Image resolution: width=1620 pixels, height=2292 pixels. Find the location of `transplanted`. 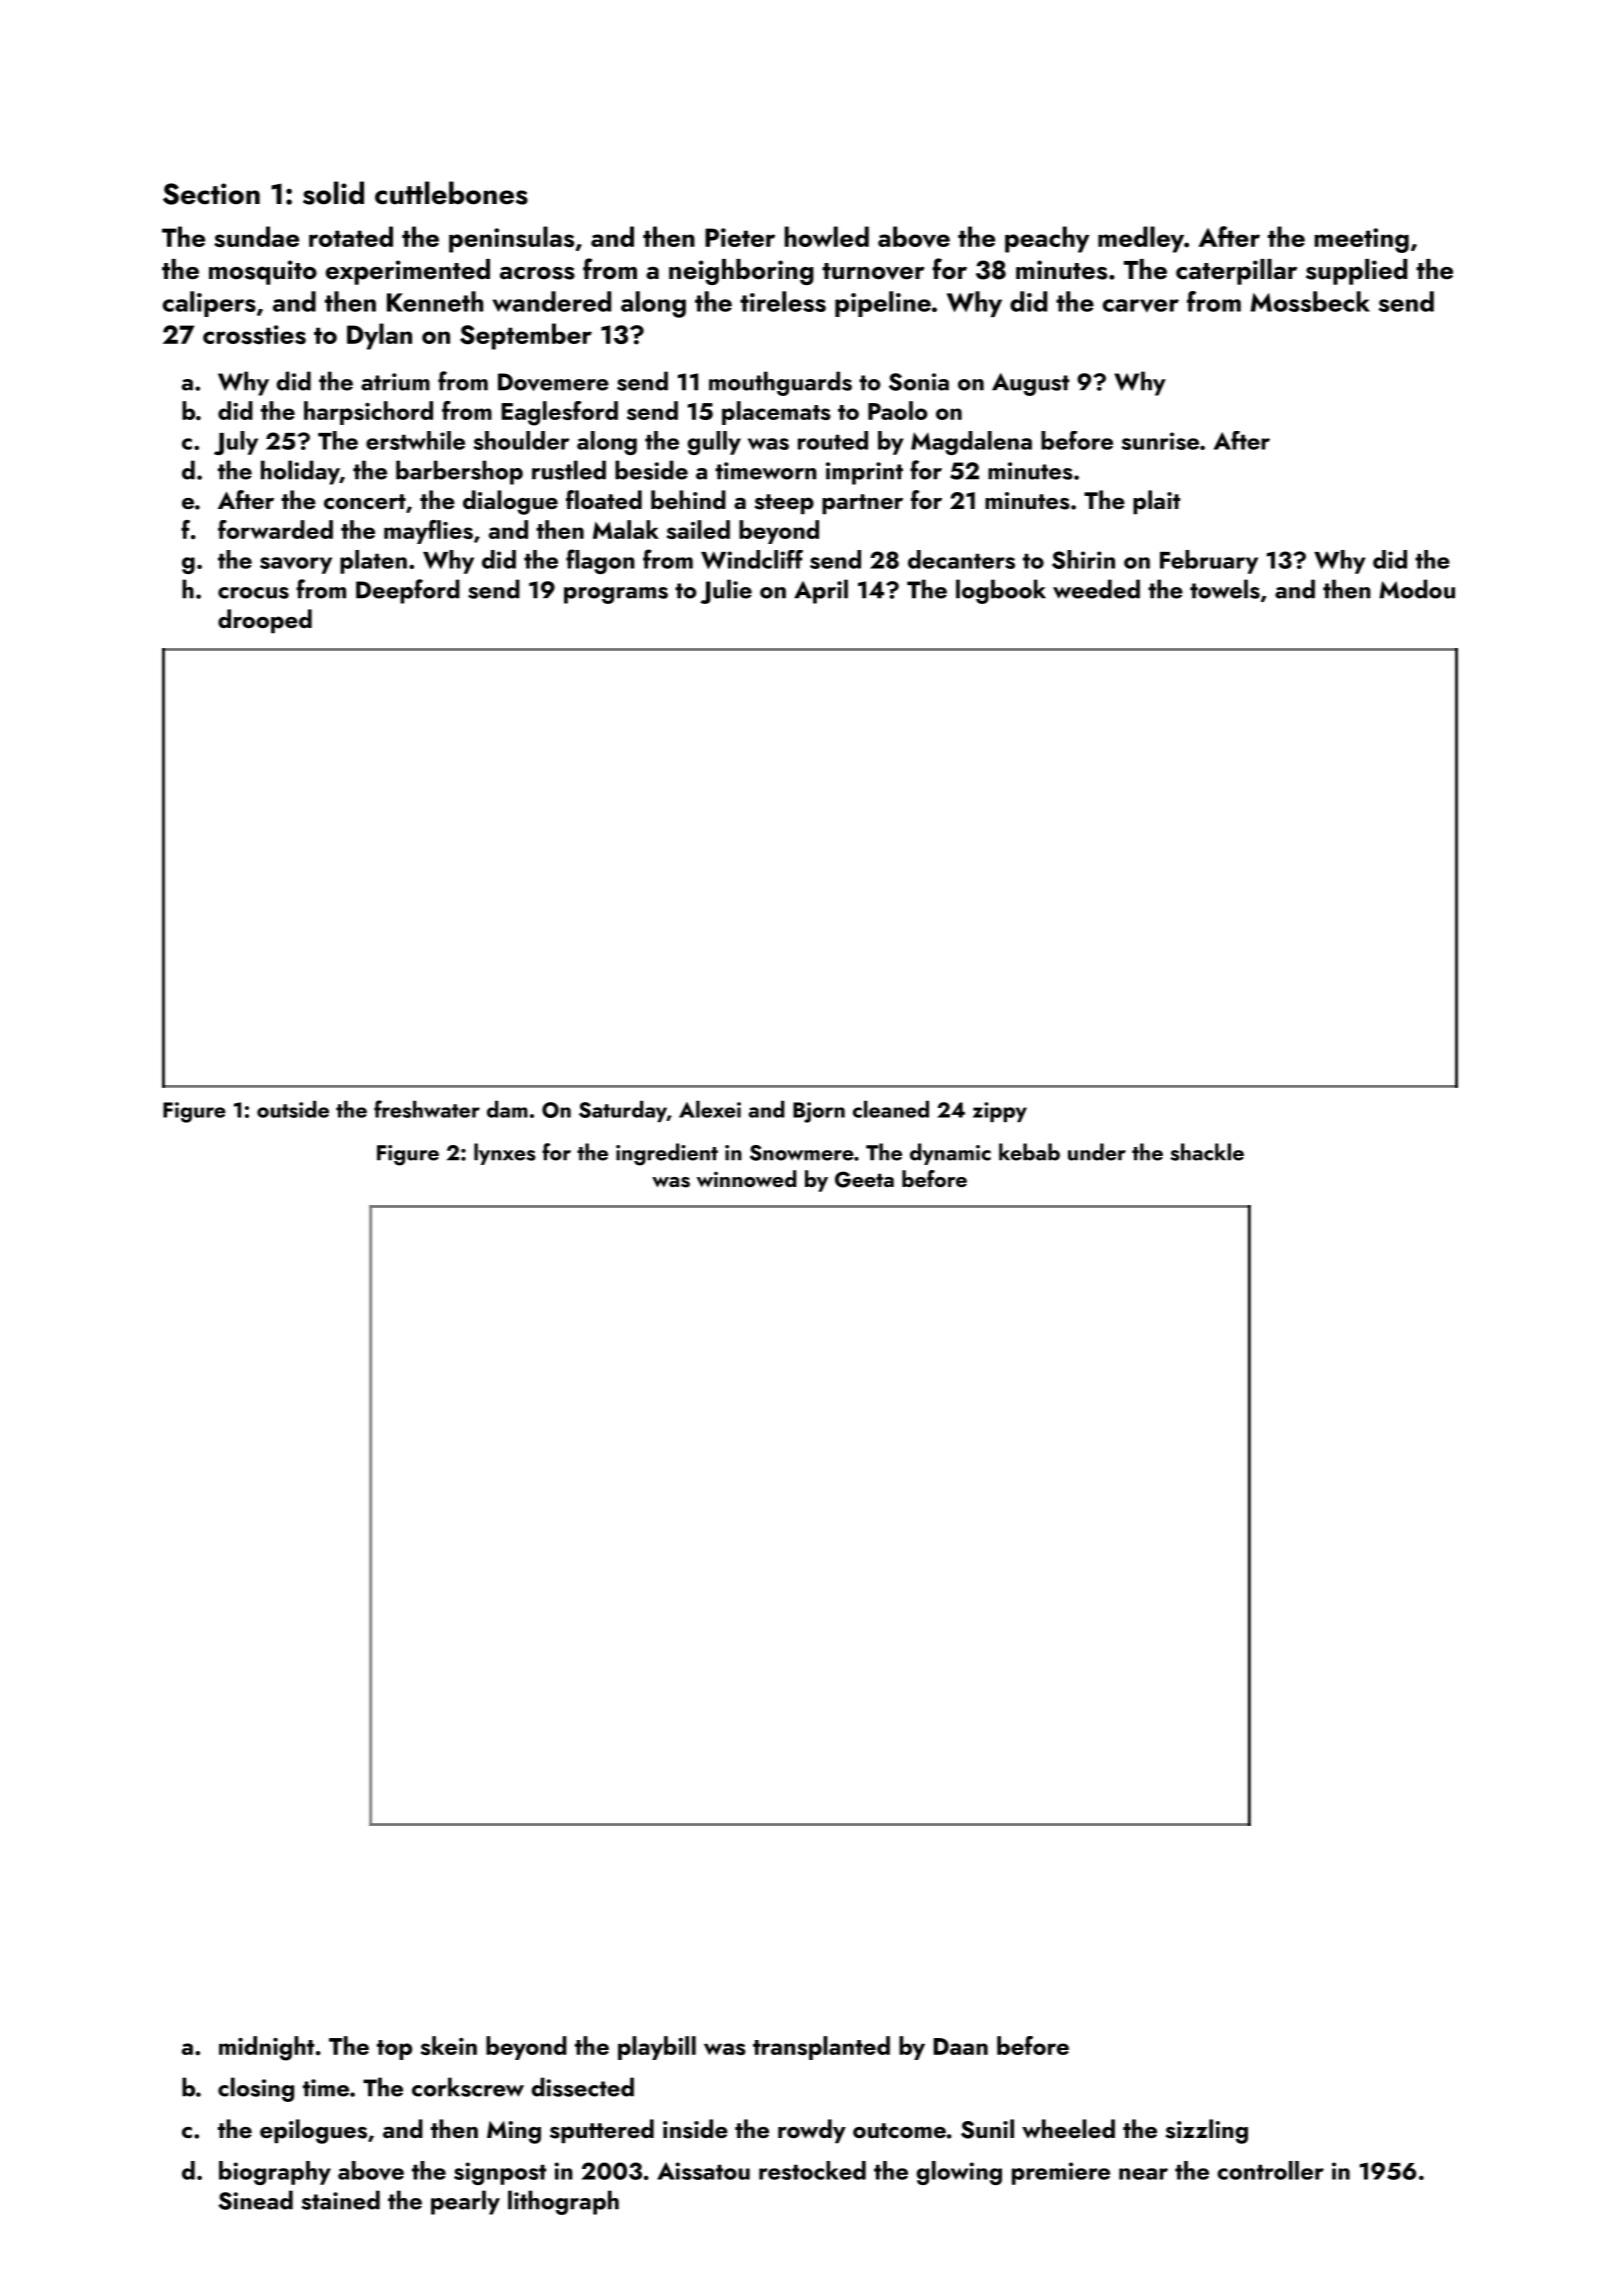

transplanted is located at coordinates (821, 2048).
